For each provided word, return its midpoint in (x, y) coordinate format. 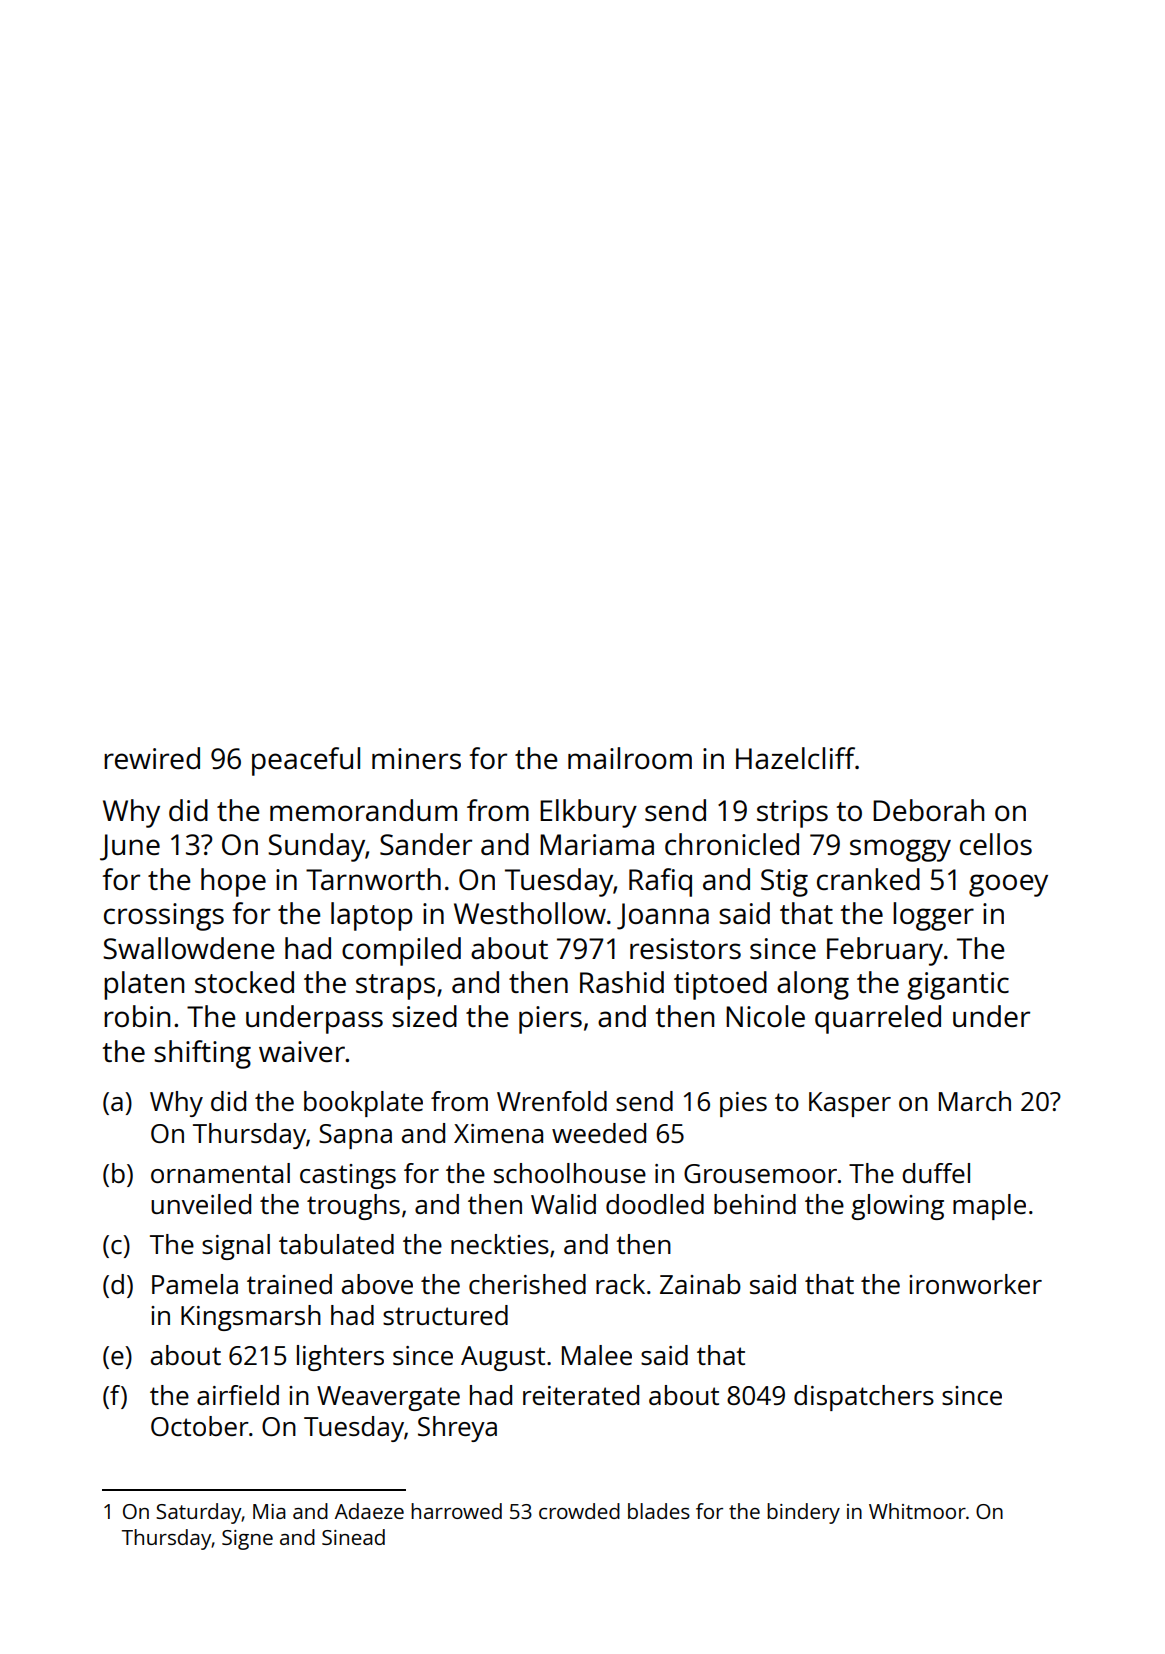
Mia (269, 1511)
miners (416, 758)
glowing (897, 1207)
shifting (202, 1054)
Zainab (700, 1284)
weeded (599, 1133)
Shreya (457, 1429)
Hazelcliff (795, 758)
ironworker (975, 1284)
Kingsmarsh (251, 1318)
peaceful (306, 761)
